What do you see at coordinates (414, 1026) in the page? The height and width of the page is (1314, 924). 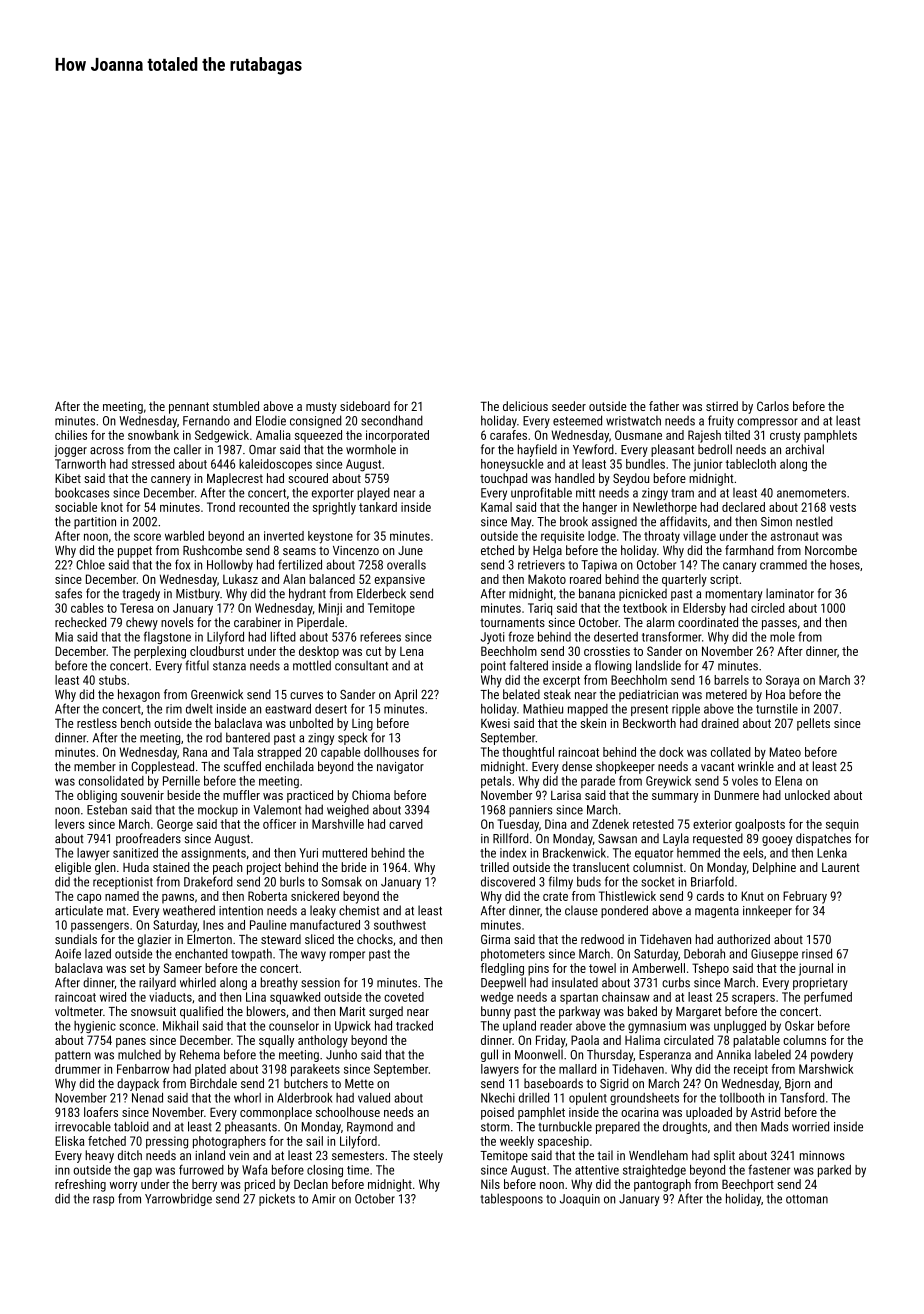 I see `tracked` at bounding box center [414, 1026].
